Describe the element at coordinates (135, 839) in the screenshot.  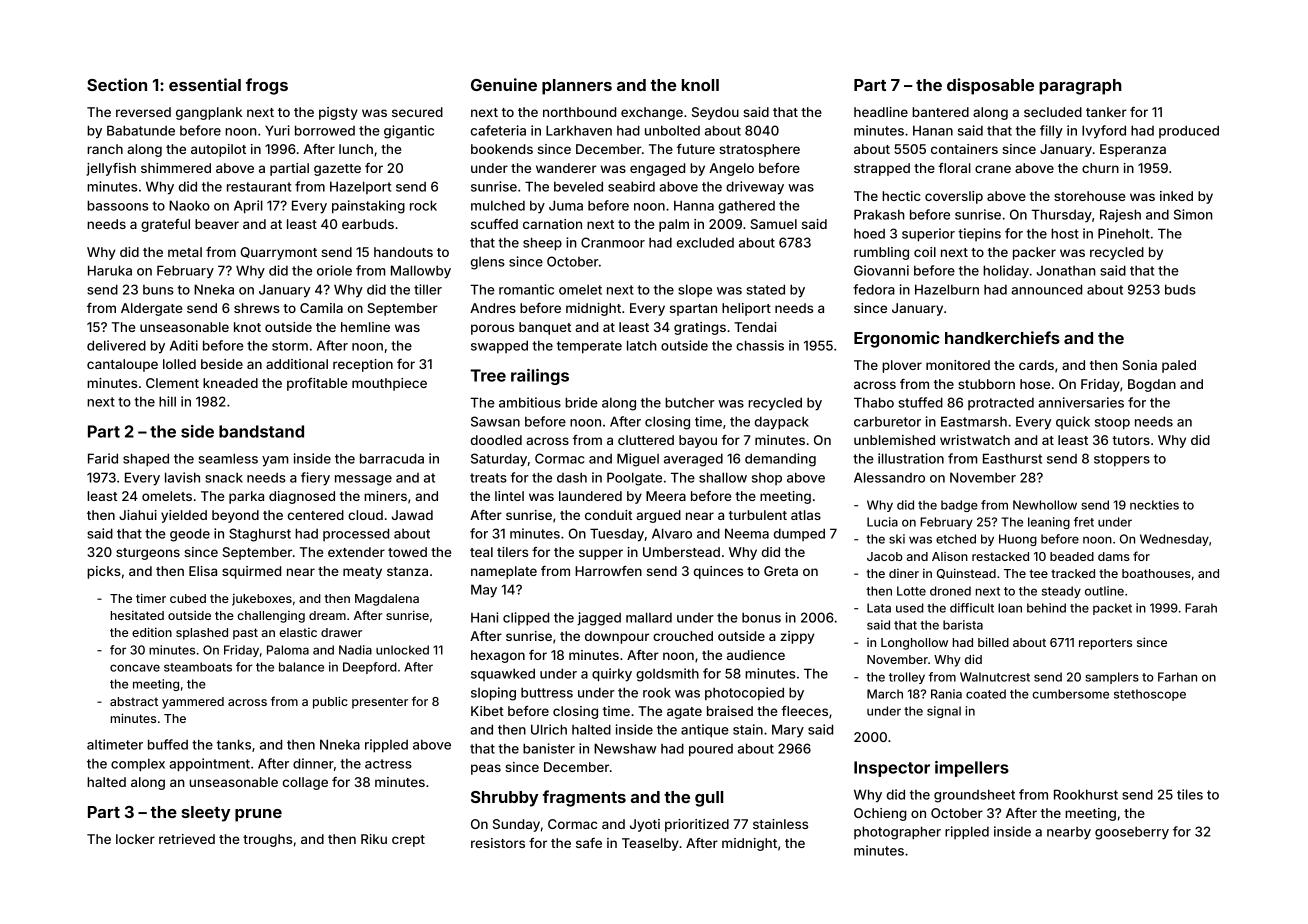
I see `locker` at that location.
